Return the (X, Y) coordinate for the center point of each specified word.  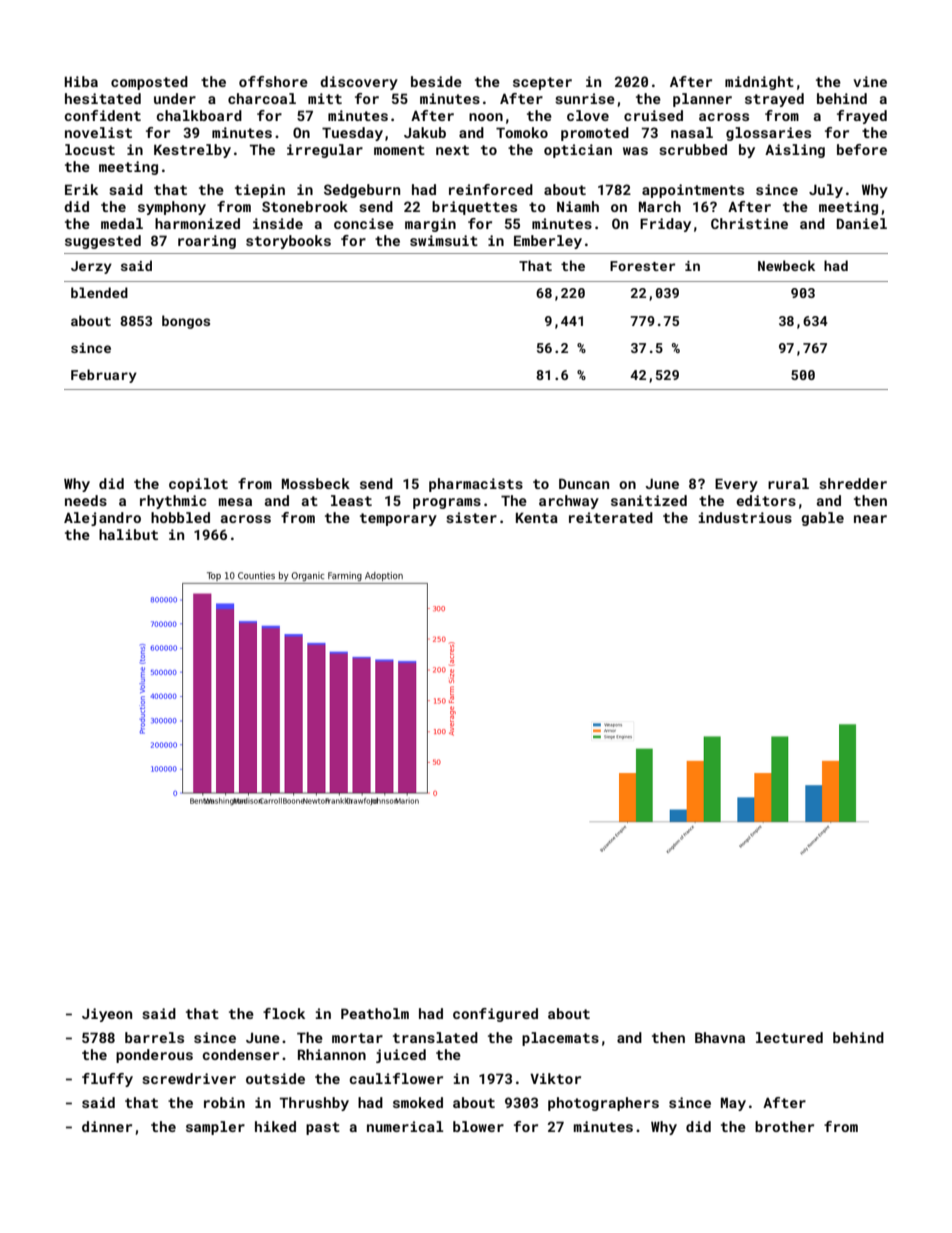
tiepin (260, 191)
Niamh (578, 206)
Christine (749, 223)
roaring (207, 242)
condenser (240, 1054)
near (870, 519)
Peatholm (375, 1013)
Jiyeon (107, 1015)
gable (822, 519)
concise (364, 223)
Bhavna (720, 1037)
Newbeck (786, 265)
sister (471, 517)
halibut (128, 534)
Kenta (537, 517)
